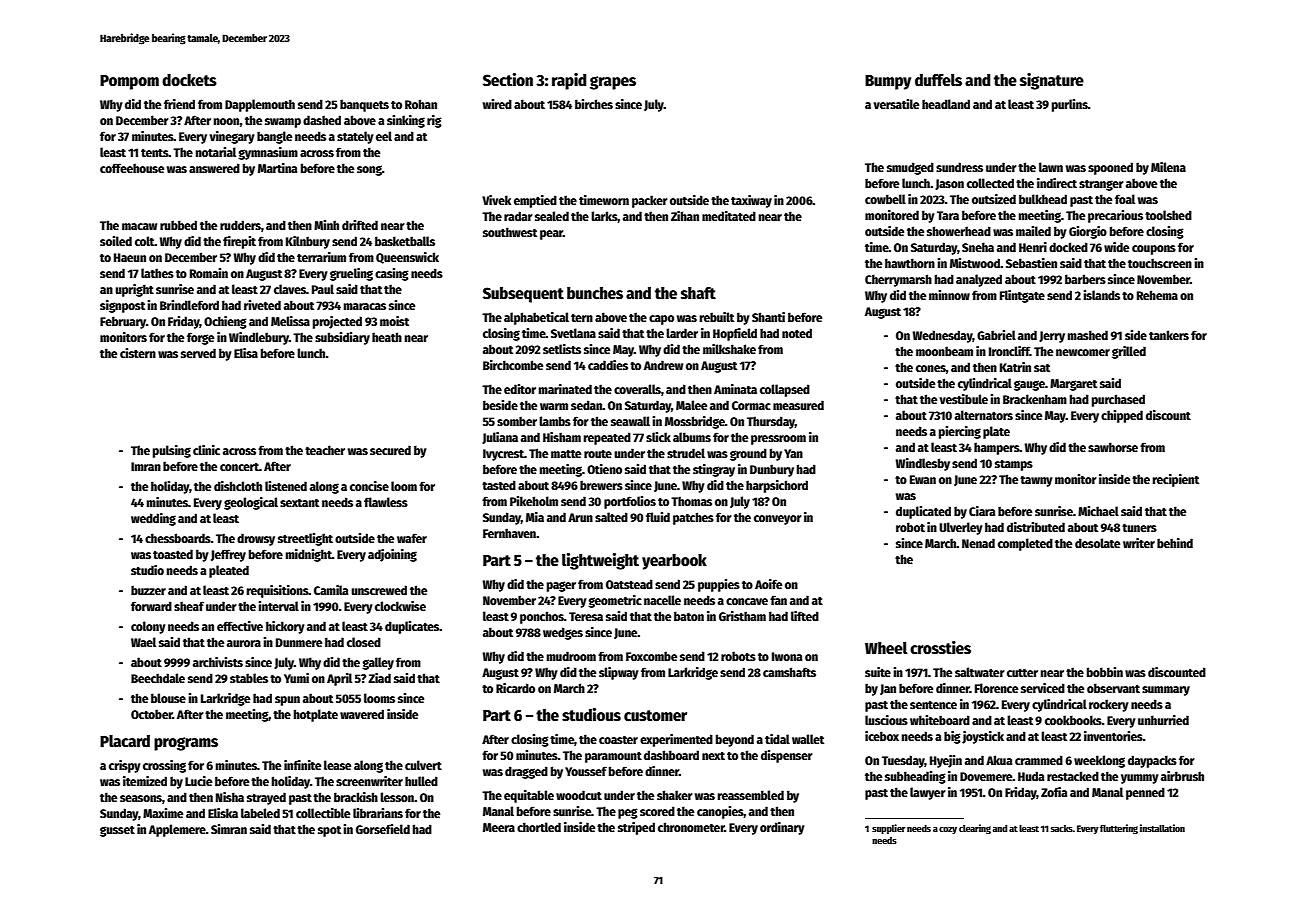 This document has width=1308, height=924. What do you see at coordinates (613, 83) in the document?
I see `grapes` at bounding box center [613, 83].
